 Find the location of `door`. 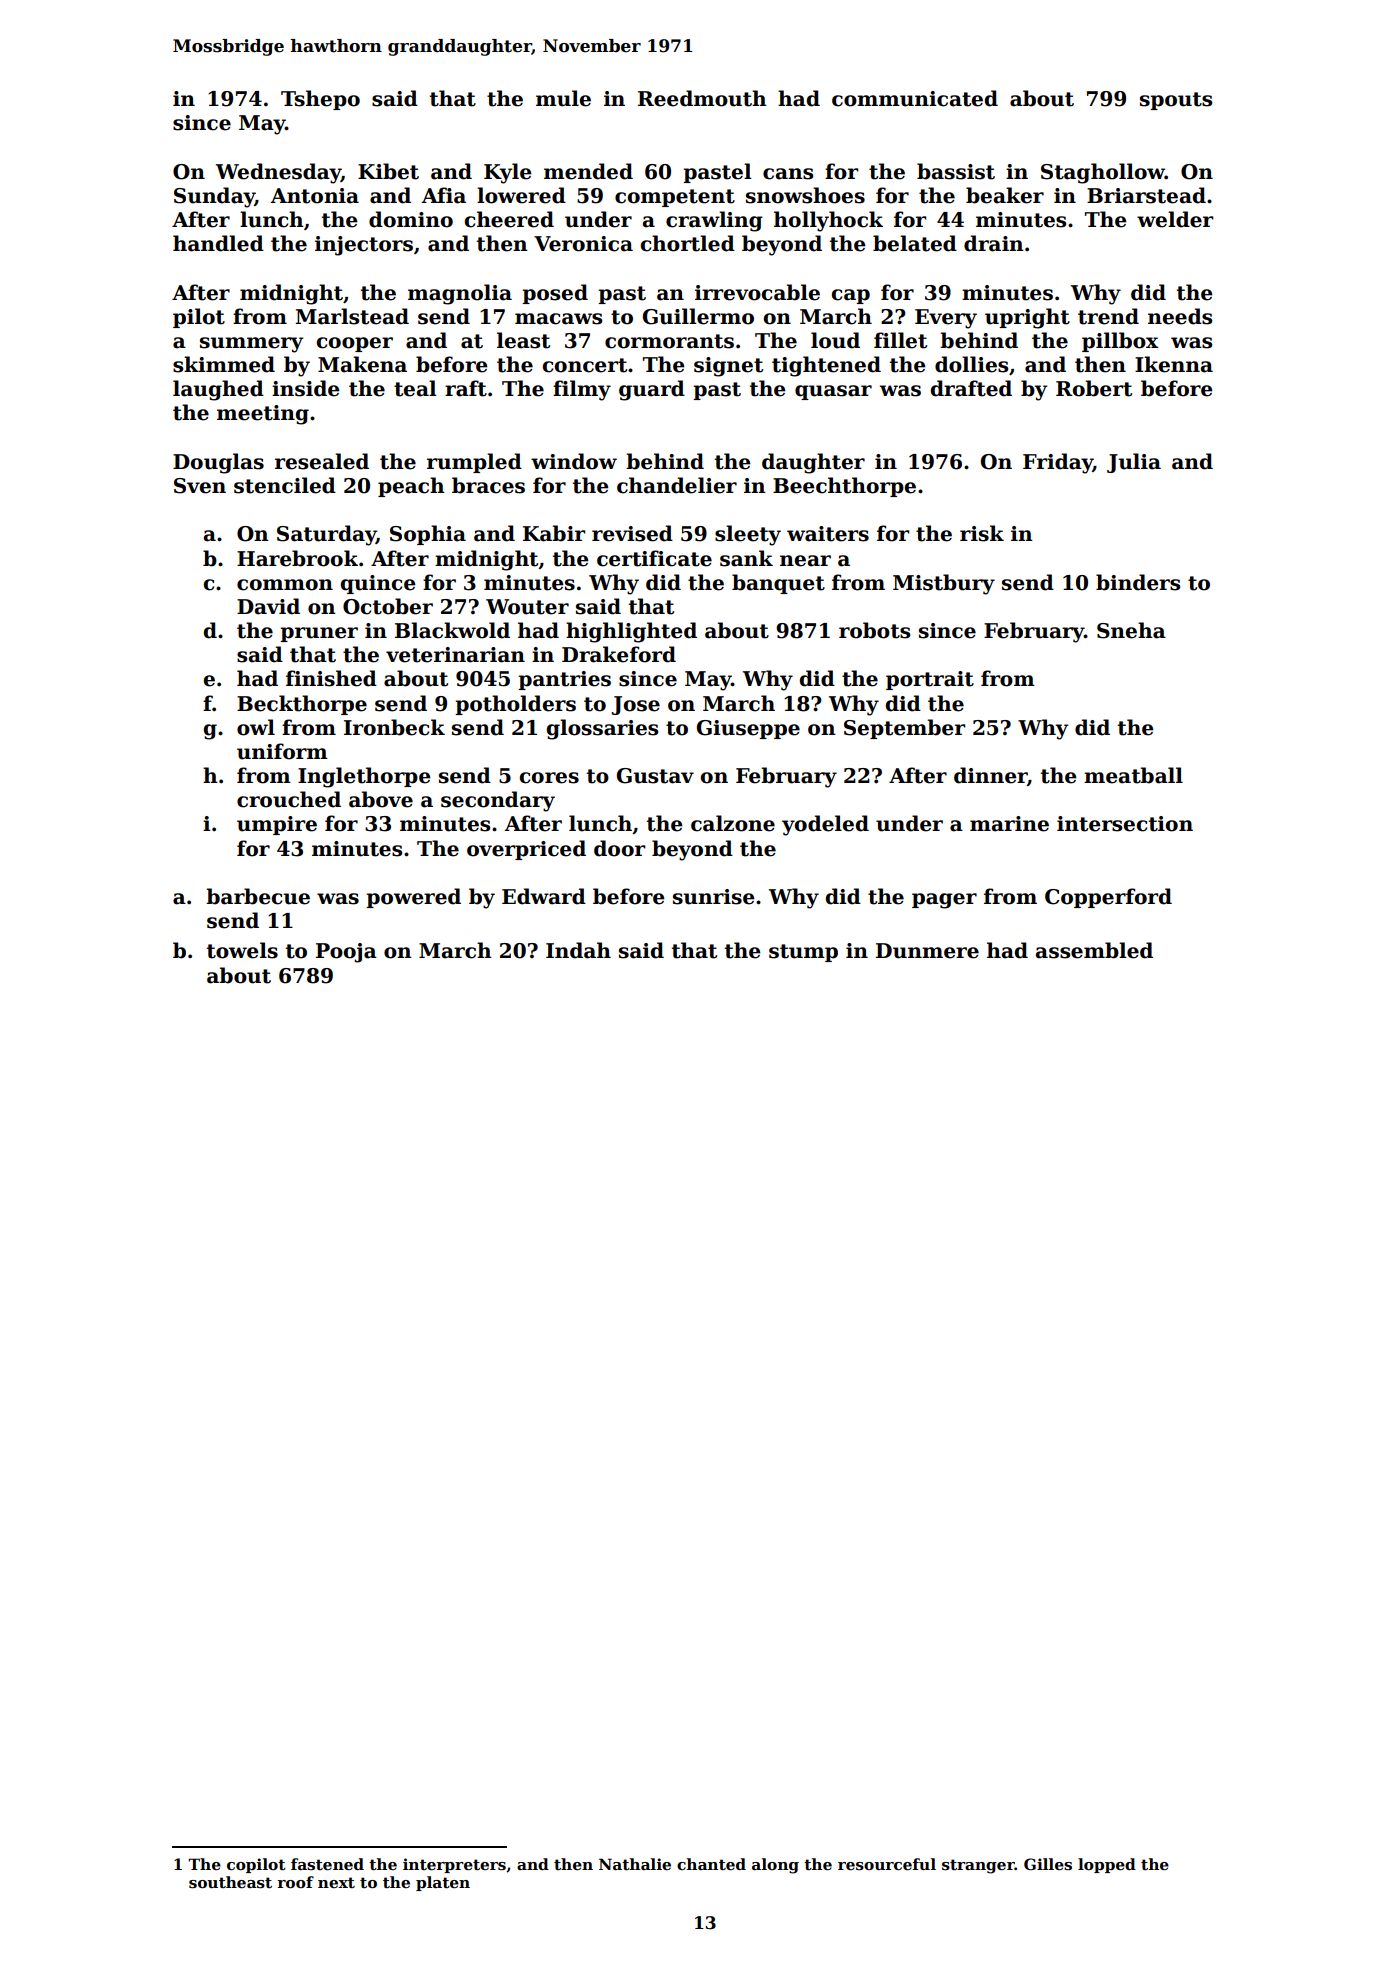

door is located at coordinates (619, 848).
